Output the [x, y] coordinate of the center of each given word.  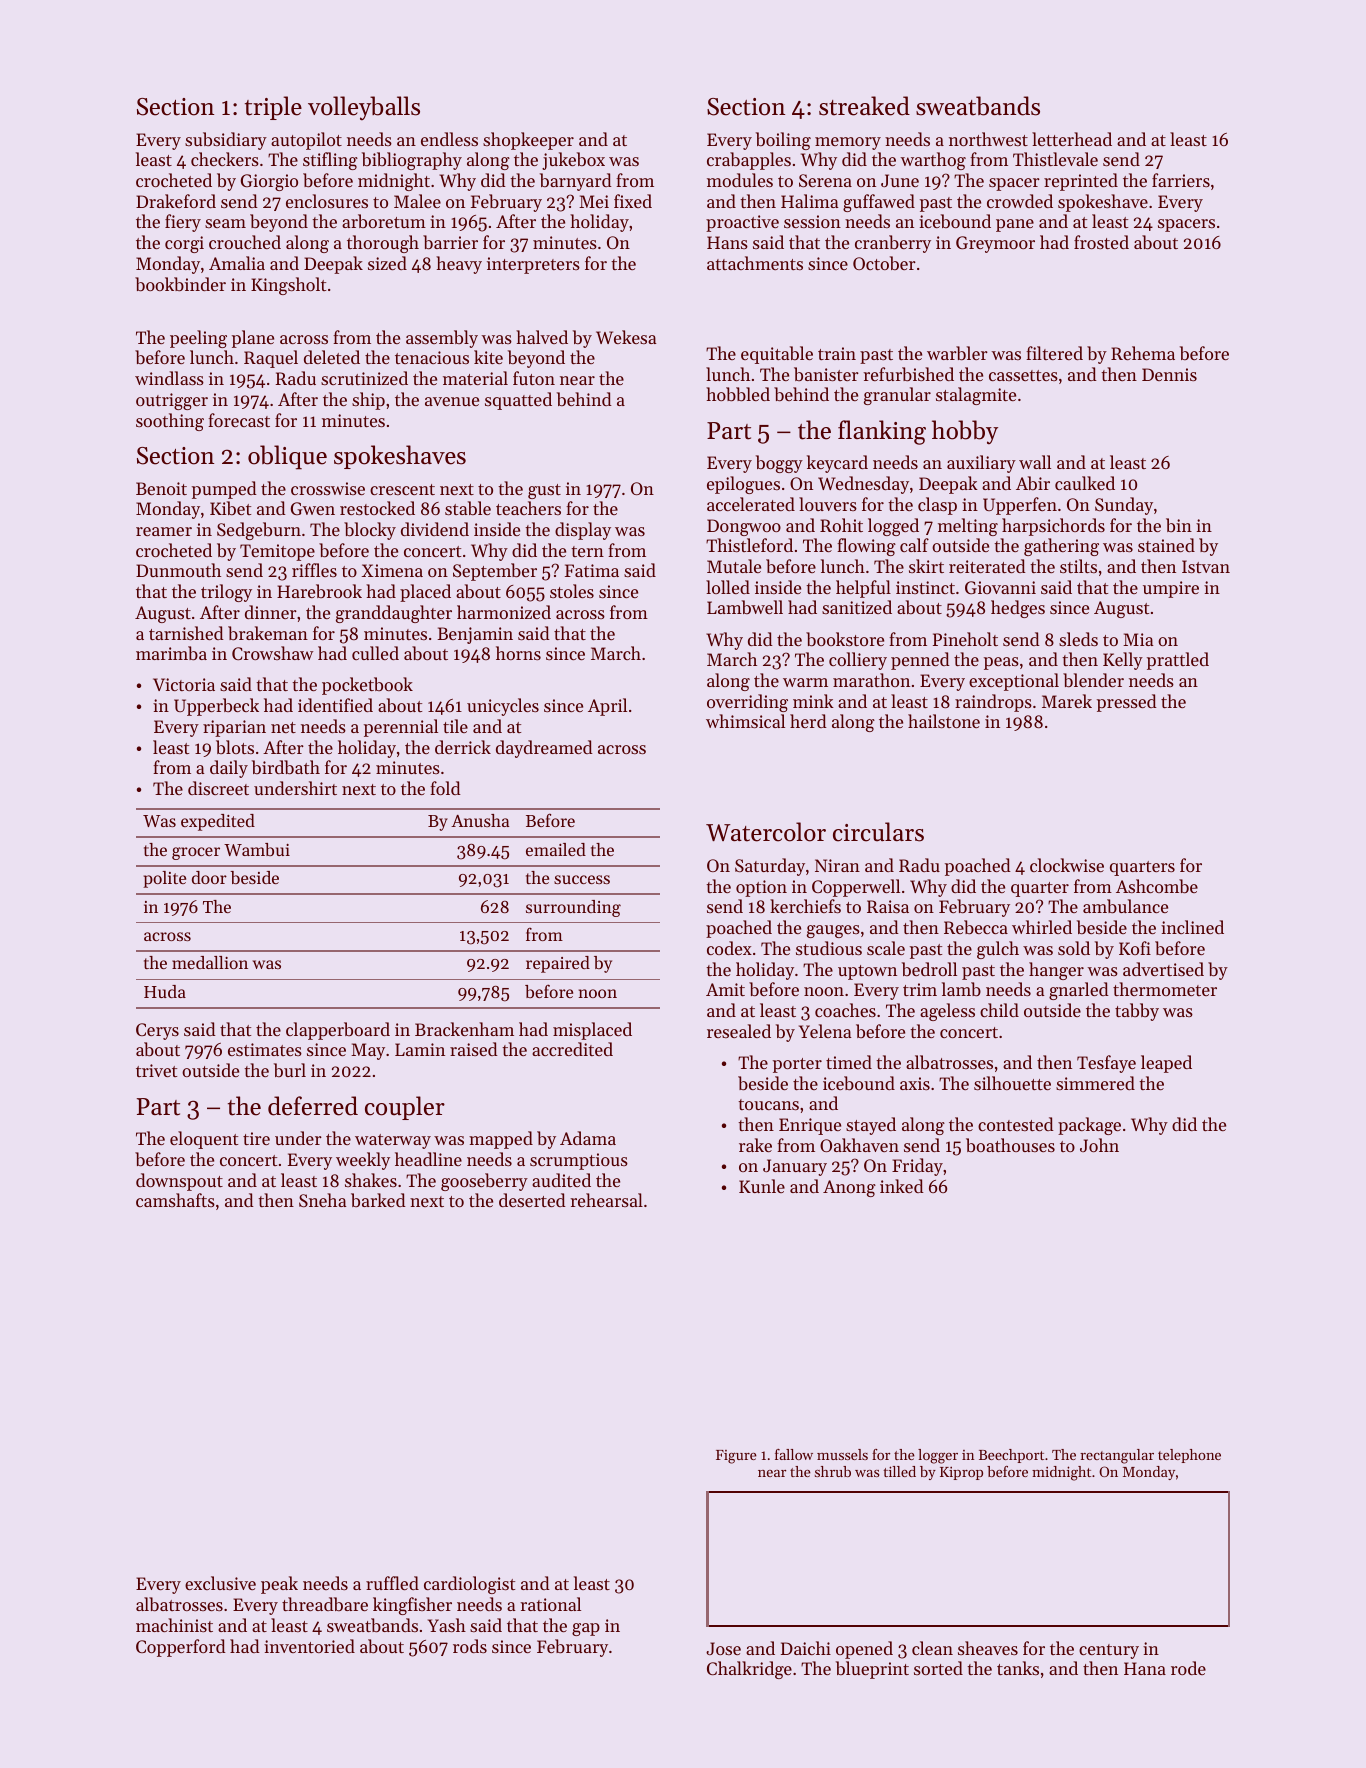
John [1099, 1145]
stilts [1078, 566]
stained [1166, 545]
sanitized [857, 607]
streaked [864, 106]
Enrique [810, 1126]
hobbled [738, 394]
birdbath [286, 767]
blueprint [872, 1670]
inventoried [309, 1646]
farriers [1181, 180]
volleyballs [364, 108]
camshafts [175, 1200]
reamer [164, 531]
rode [1188, 1668]
